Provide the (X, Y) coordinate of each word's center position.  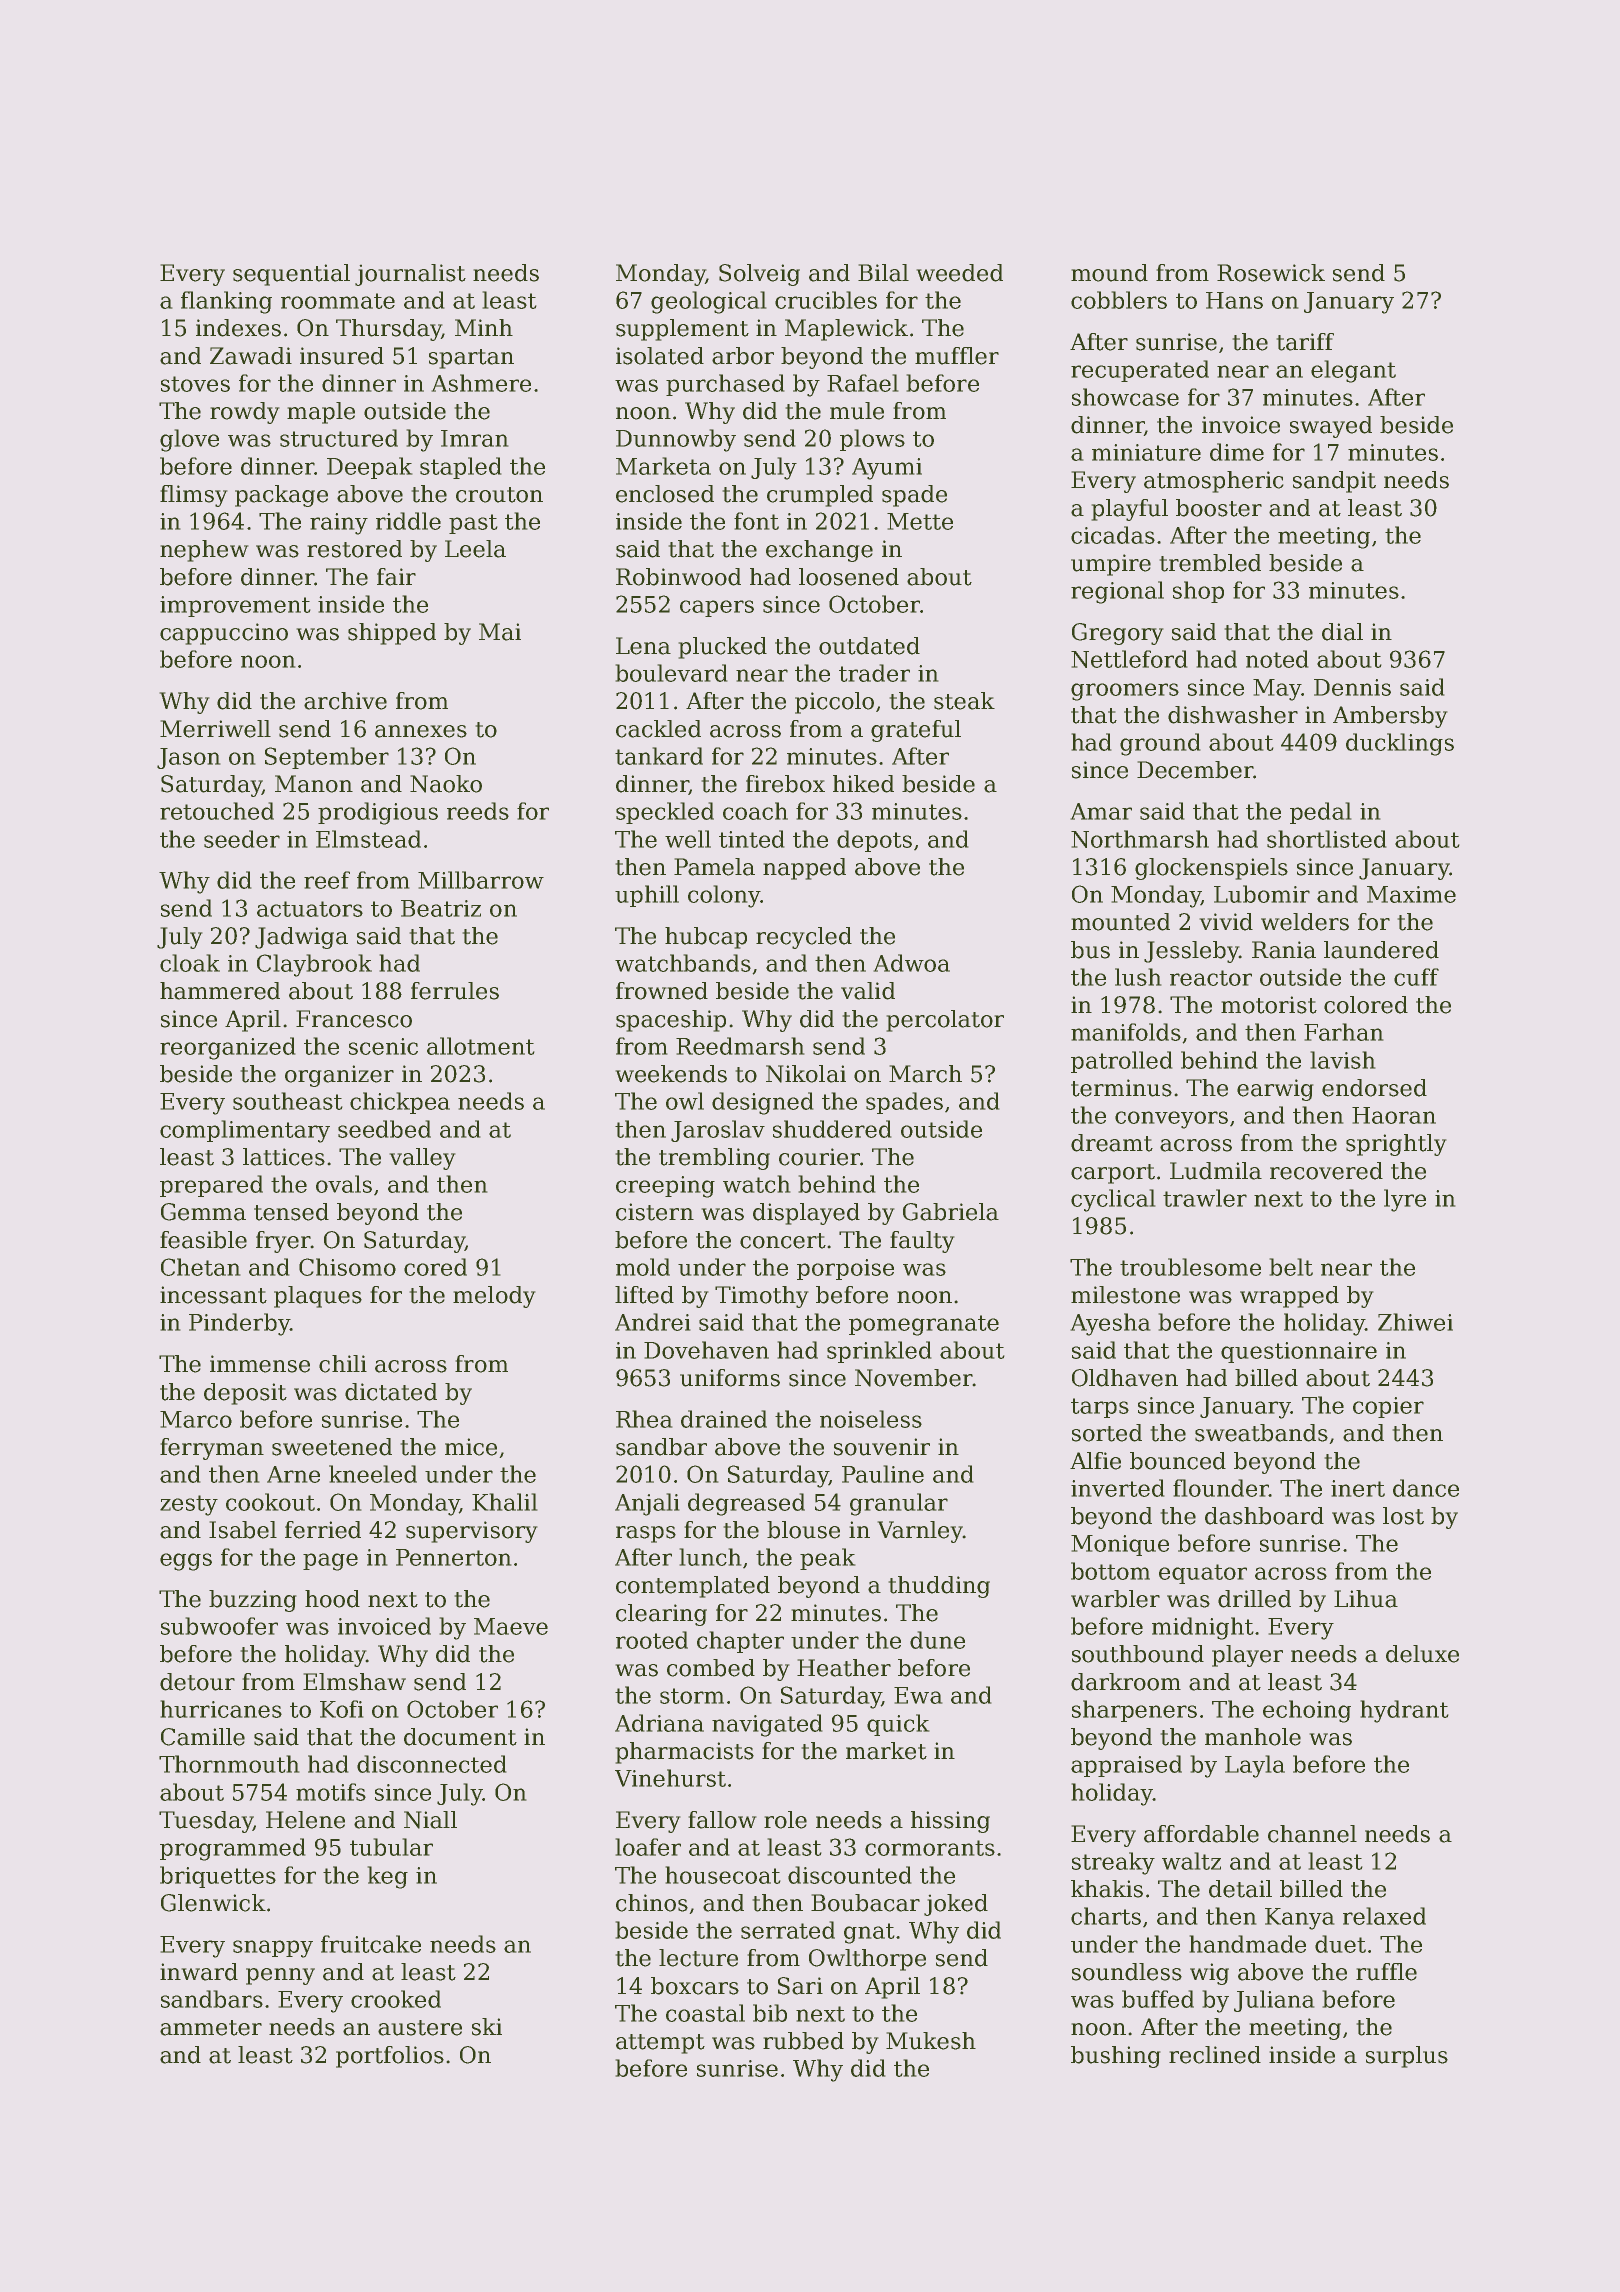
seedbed (384, 1129)
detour (197, 1682)
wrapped (1289, 1297)
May (1277, 690)
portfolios (390, 2057)
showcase (1125, 397)
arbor (743, 356)
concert (783, 1241)
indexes (238, 328)
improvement (235, 606)
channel (1312, 1834)
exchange (819, 551)
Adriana (659, 1723)
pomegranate (924, 1325)
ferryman (212, 1449)
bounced (1178, 1461)
